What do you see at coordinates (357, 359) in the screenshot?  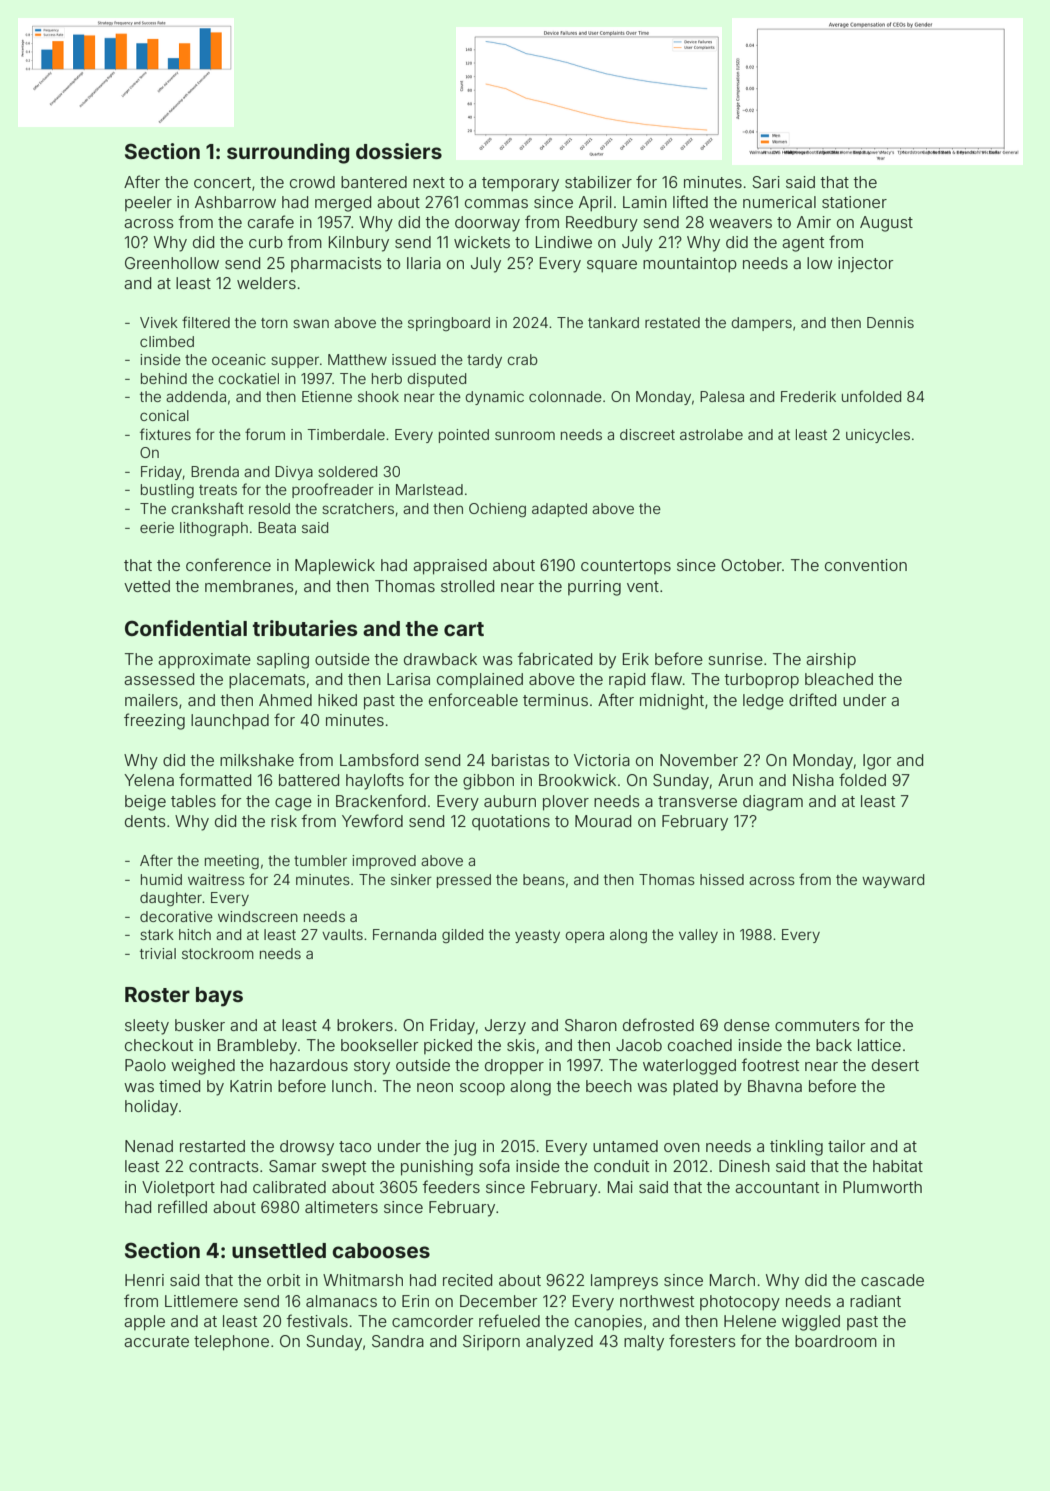 I see `Matthew` at bounding box center [357, 359].
